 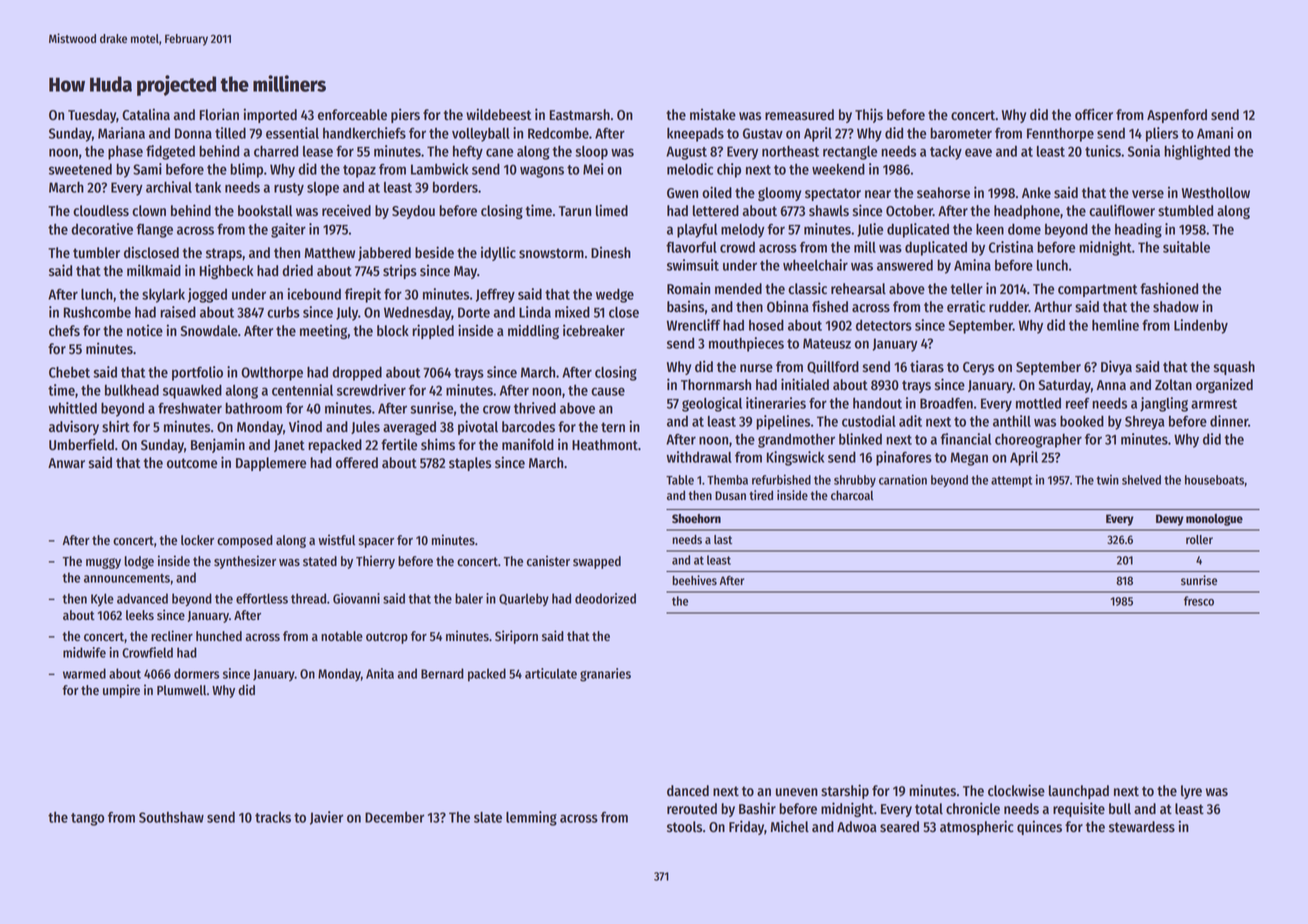 I want to click on Florian, so click(x=219, y=114).
